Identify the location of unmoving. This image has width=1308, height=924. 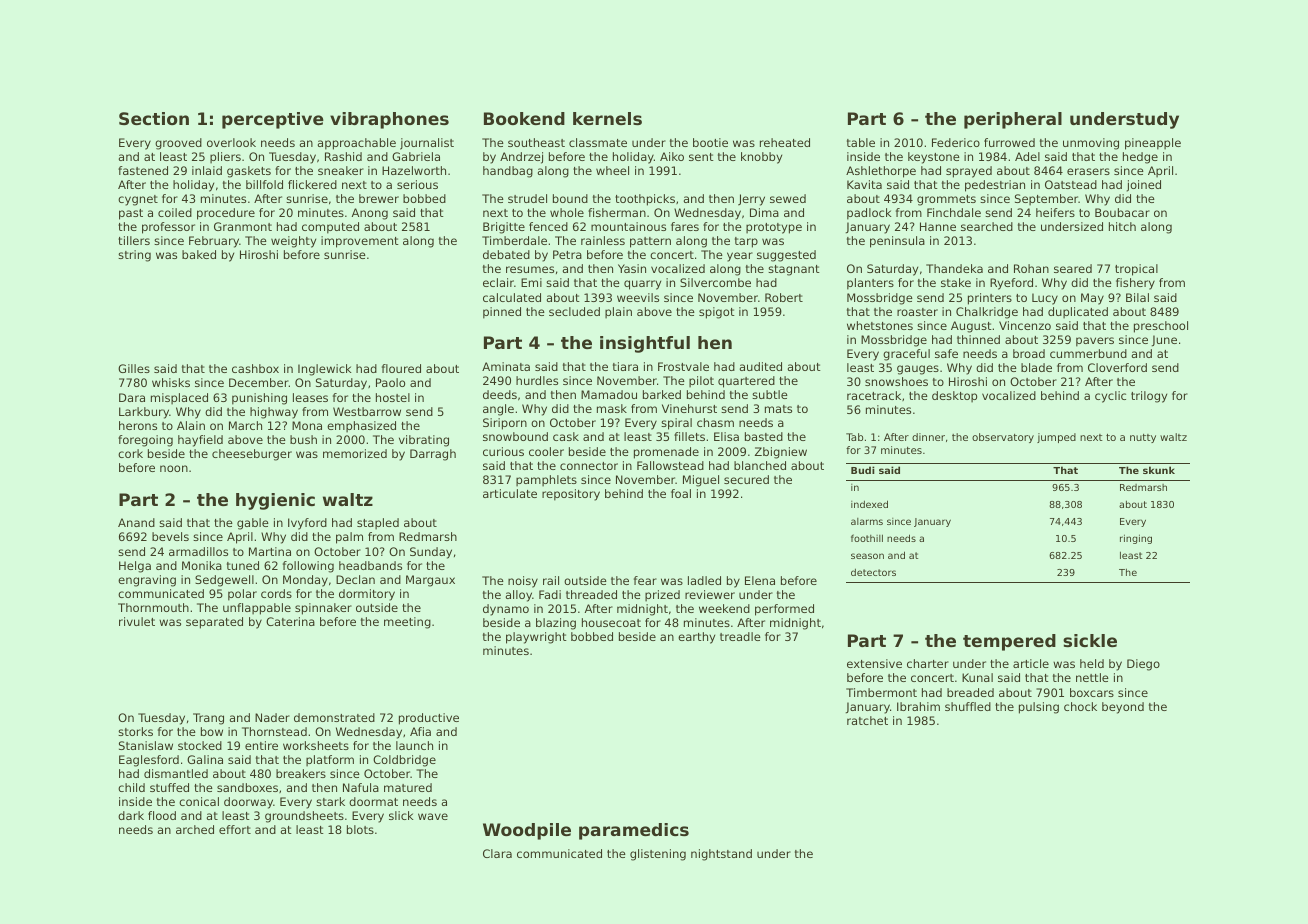
(1091, 144).
